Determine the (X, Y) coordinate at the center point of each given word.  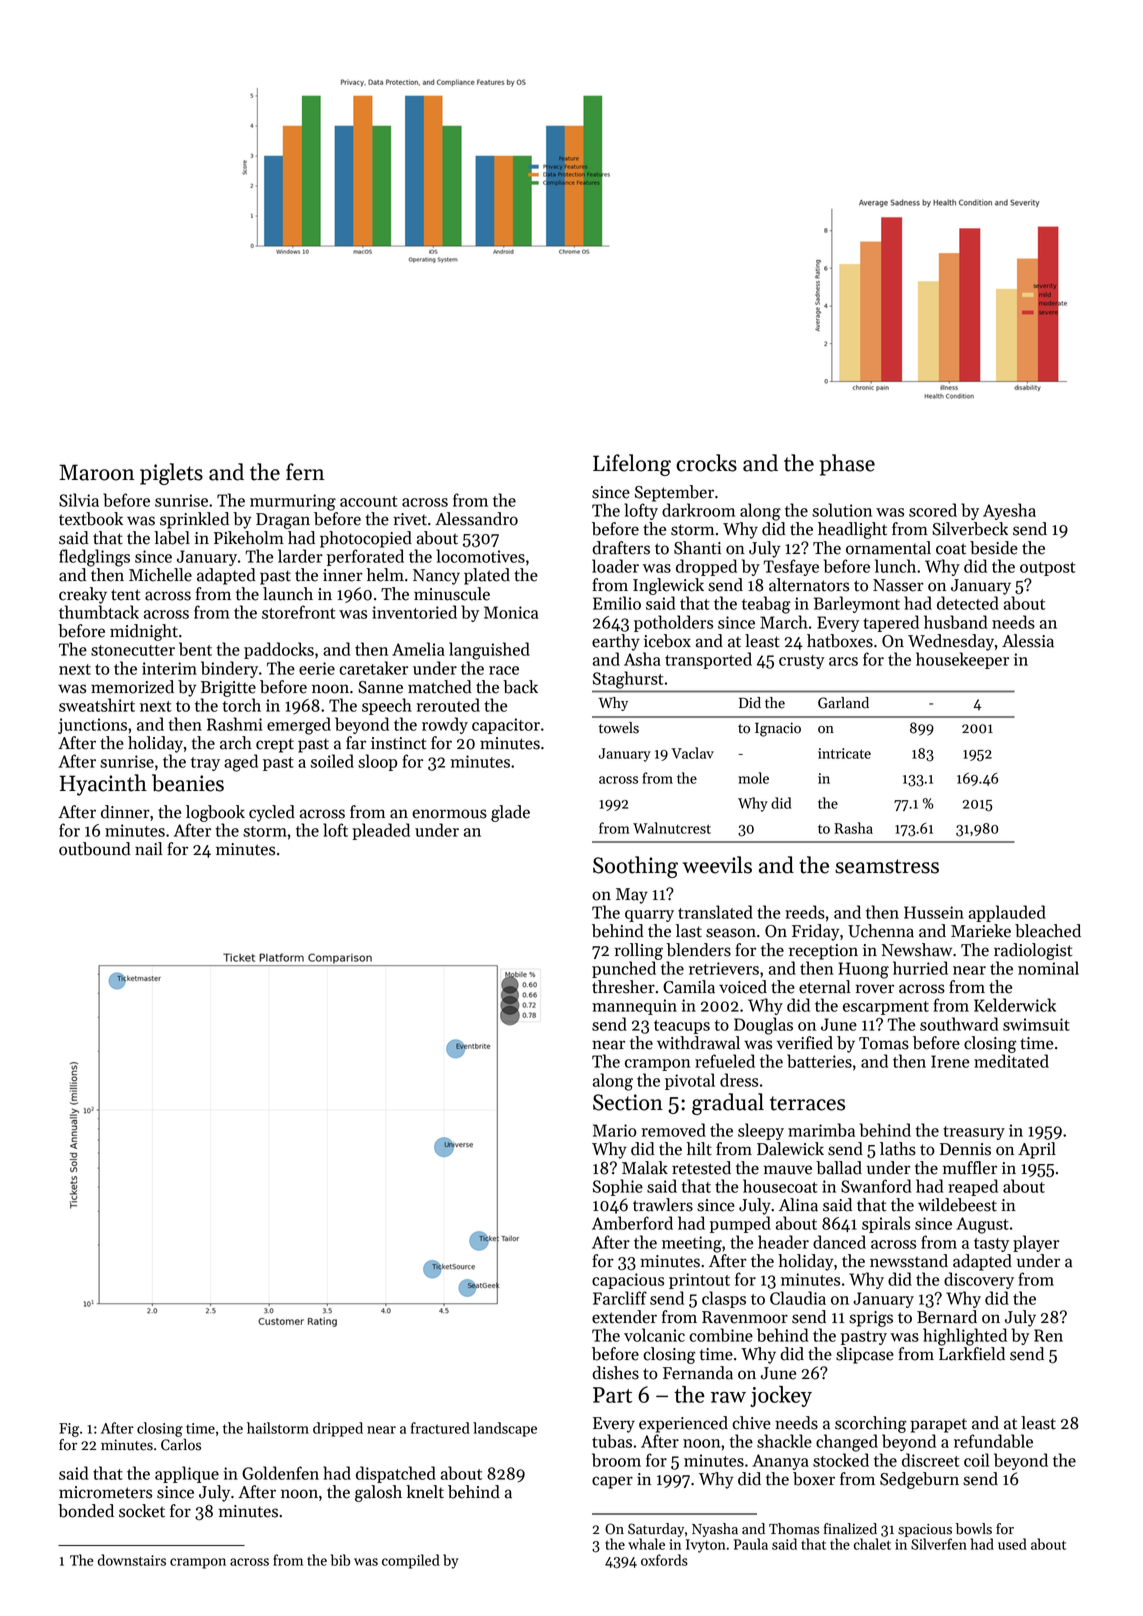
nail (149, 849)
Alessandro (476, 519)
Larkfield (972, 1354)
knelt (425, 1492)
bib (340, 1560)
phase (847, 465)
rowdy (445, 725)
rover (874, 989)
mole (753, 778)
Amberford (632, 1223)
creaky (83, 595)
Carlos (181, 1444)
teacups (682, 1027)
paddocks (279, 650)
